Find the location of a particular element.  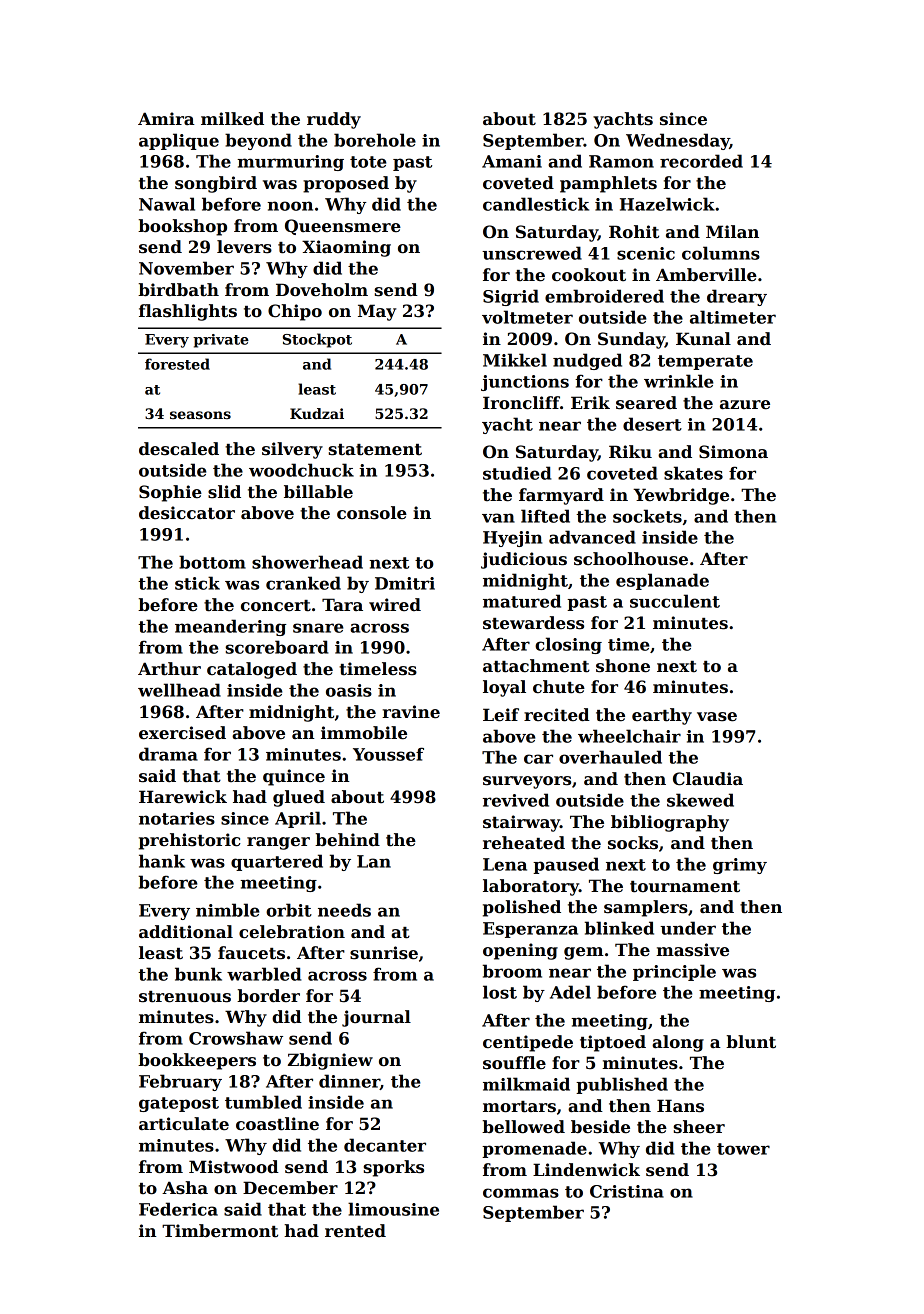

advanced is located at coordinates (592, 537).
